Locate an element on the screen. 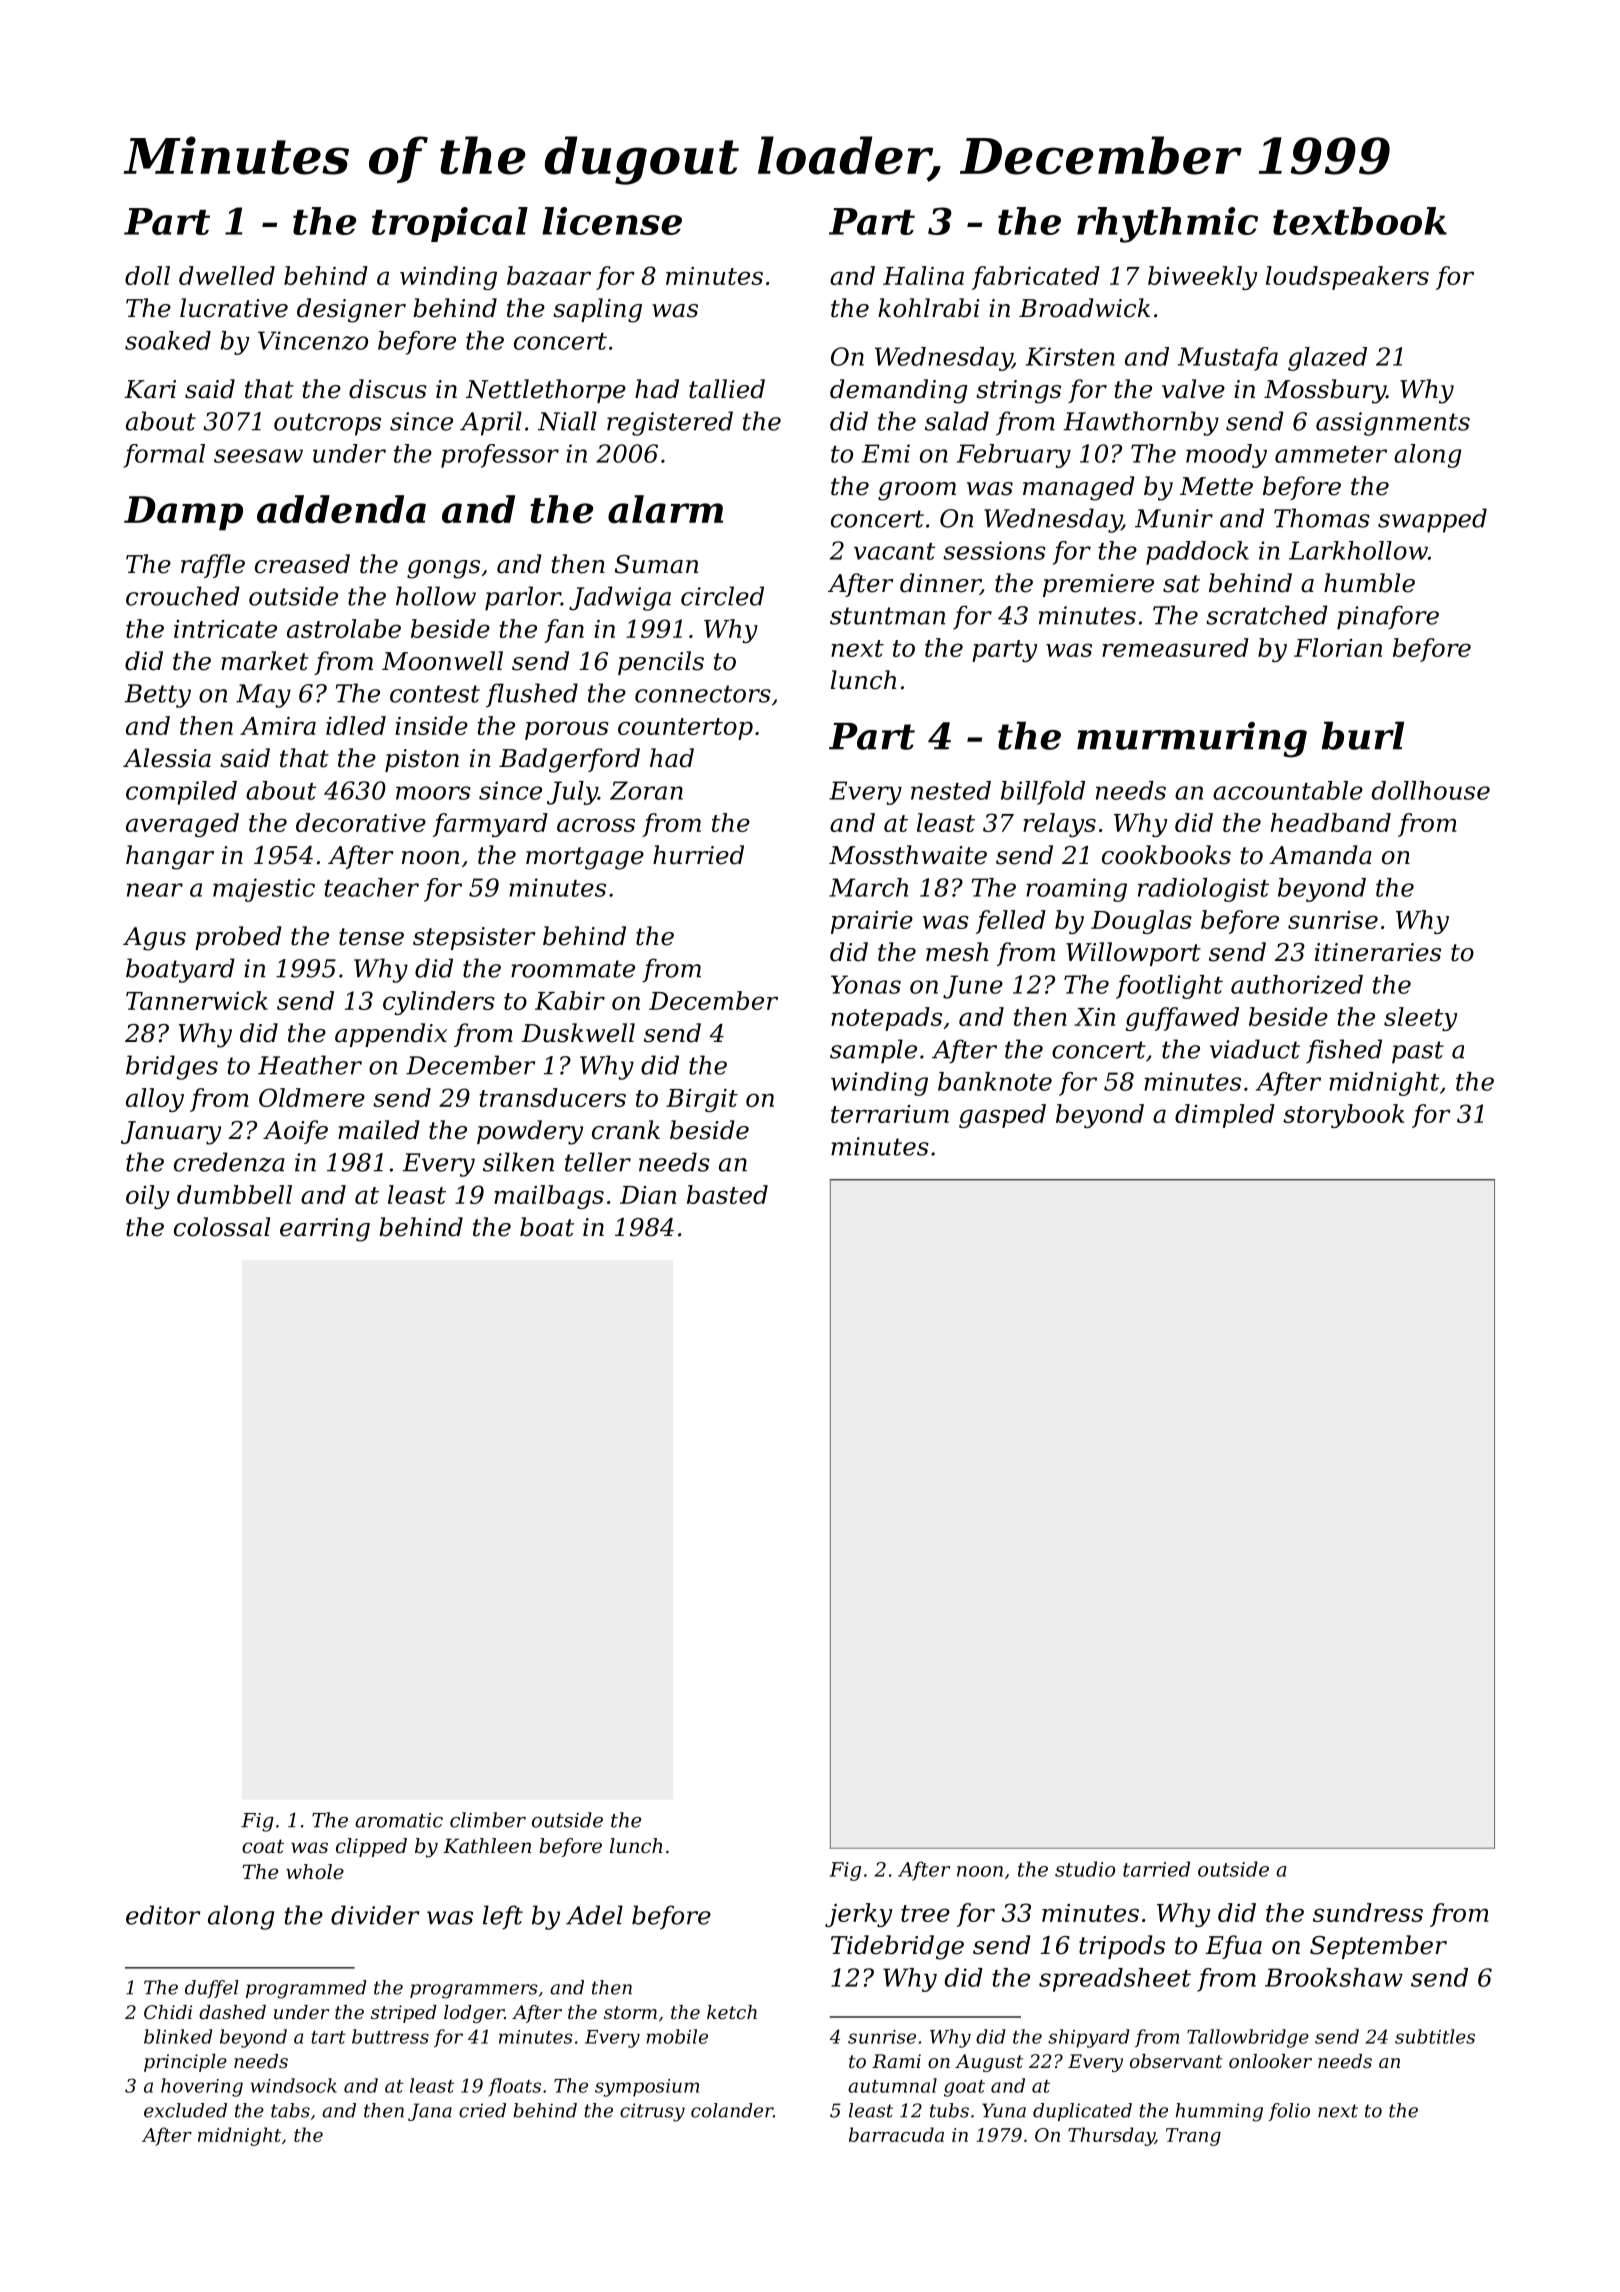  dimpled is located at coordinates (1225, 1116).
